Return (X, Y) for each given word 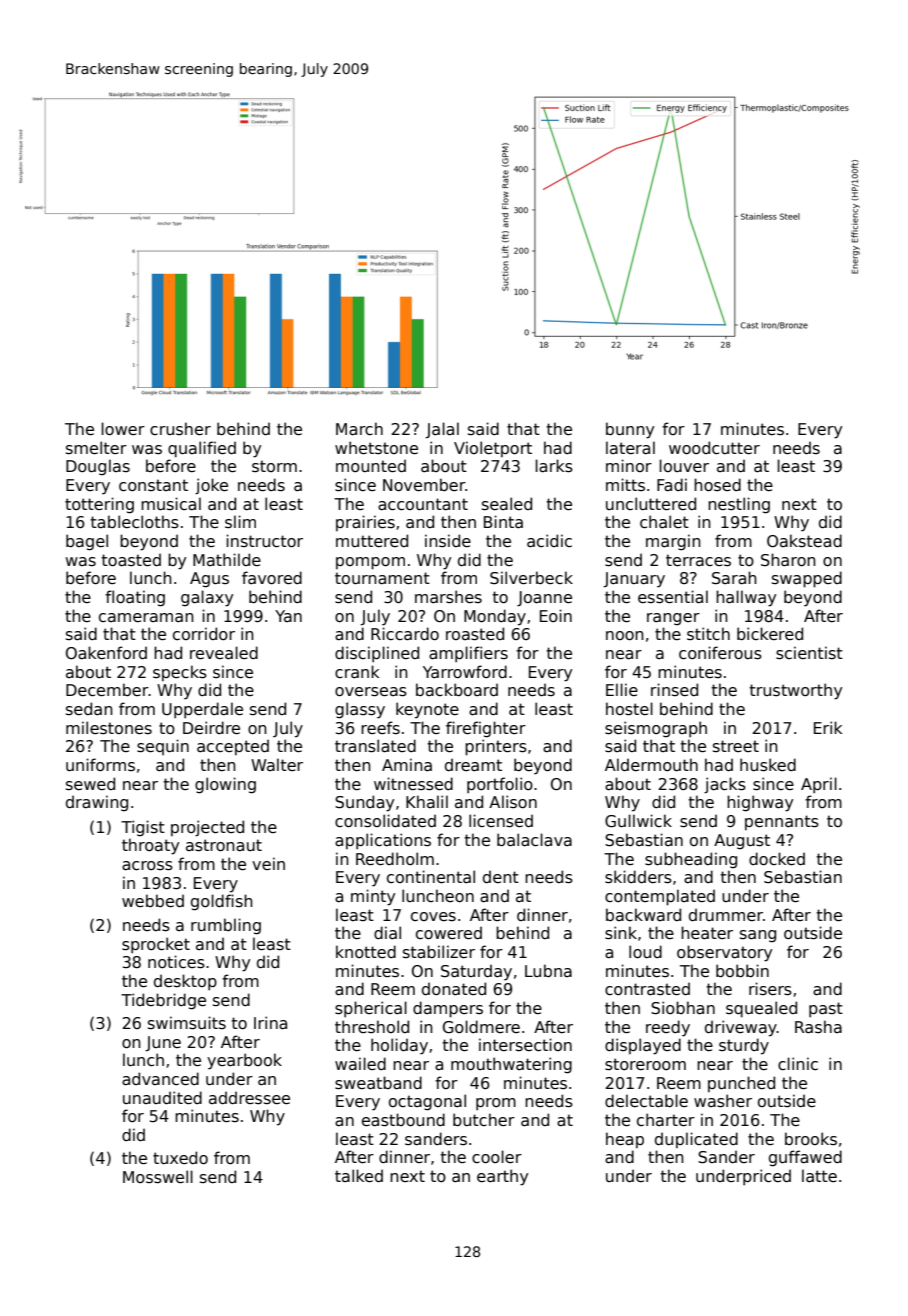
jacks (725, 785)
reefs (380, 727)
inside (448, 541)
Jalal (442, 430)
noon (625, 635)
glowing (225, 785)
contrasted (647, 989)
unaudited (162, 1097)
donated (454, 989)
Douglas (98, 467)
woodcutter (714, 448)
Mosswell (158, 1177)
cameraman (146, 618)
